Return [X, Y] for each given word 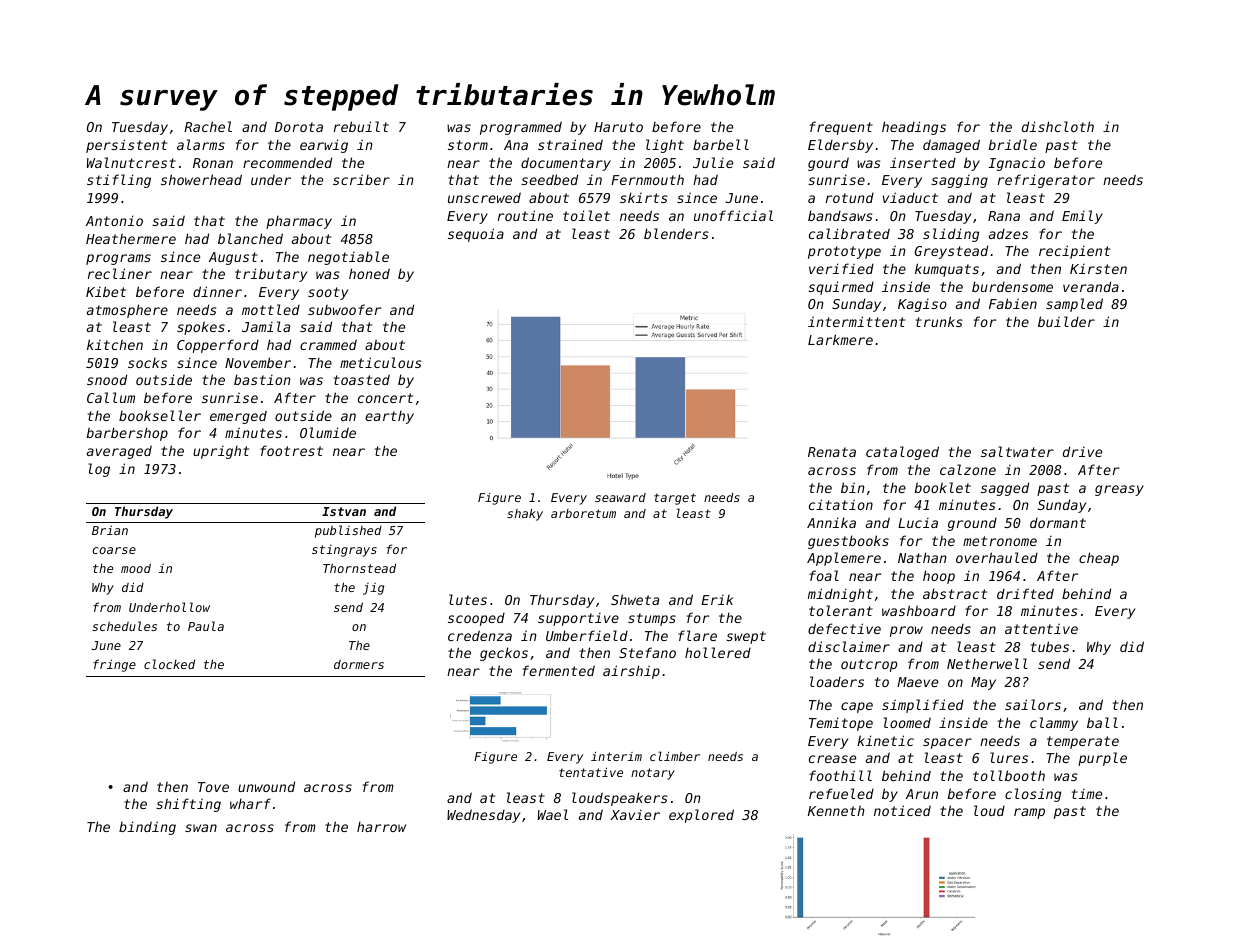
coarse [114, 550]
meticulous [381, 362]
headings [914, 128]
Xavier [635, 815]
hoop [939, 577]
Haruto [618, 127]
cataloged [902, 453]
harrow [381, 827]
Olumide [328, 432]
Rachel [208, 126]
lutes [468, 599]
